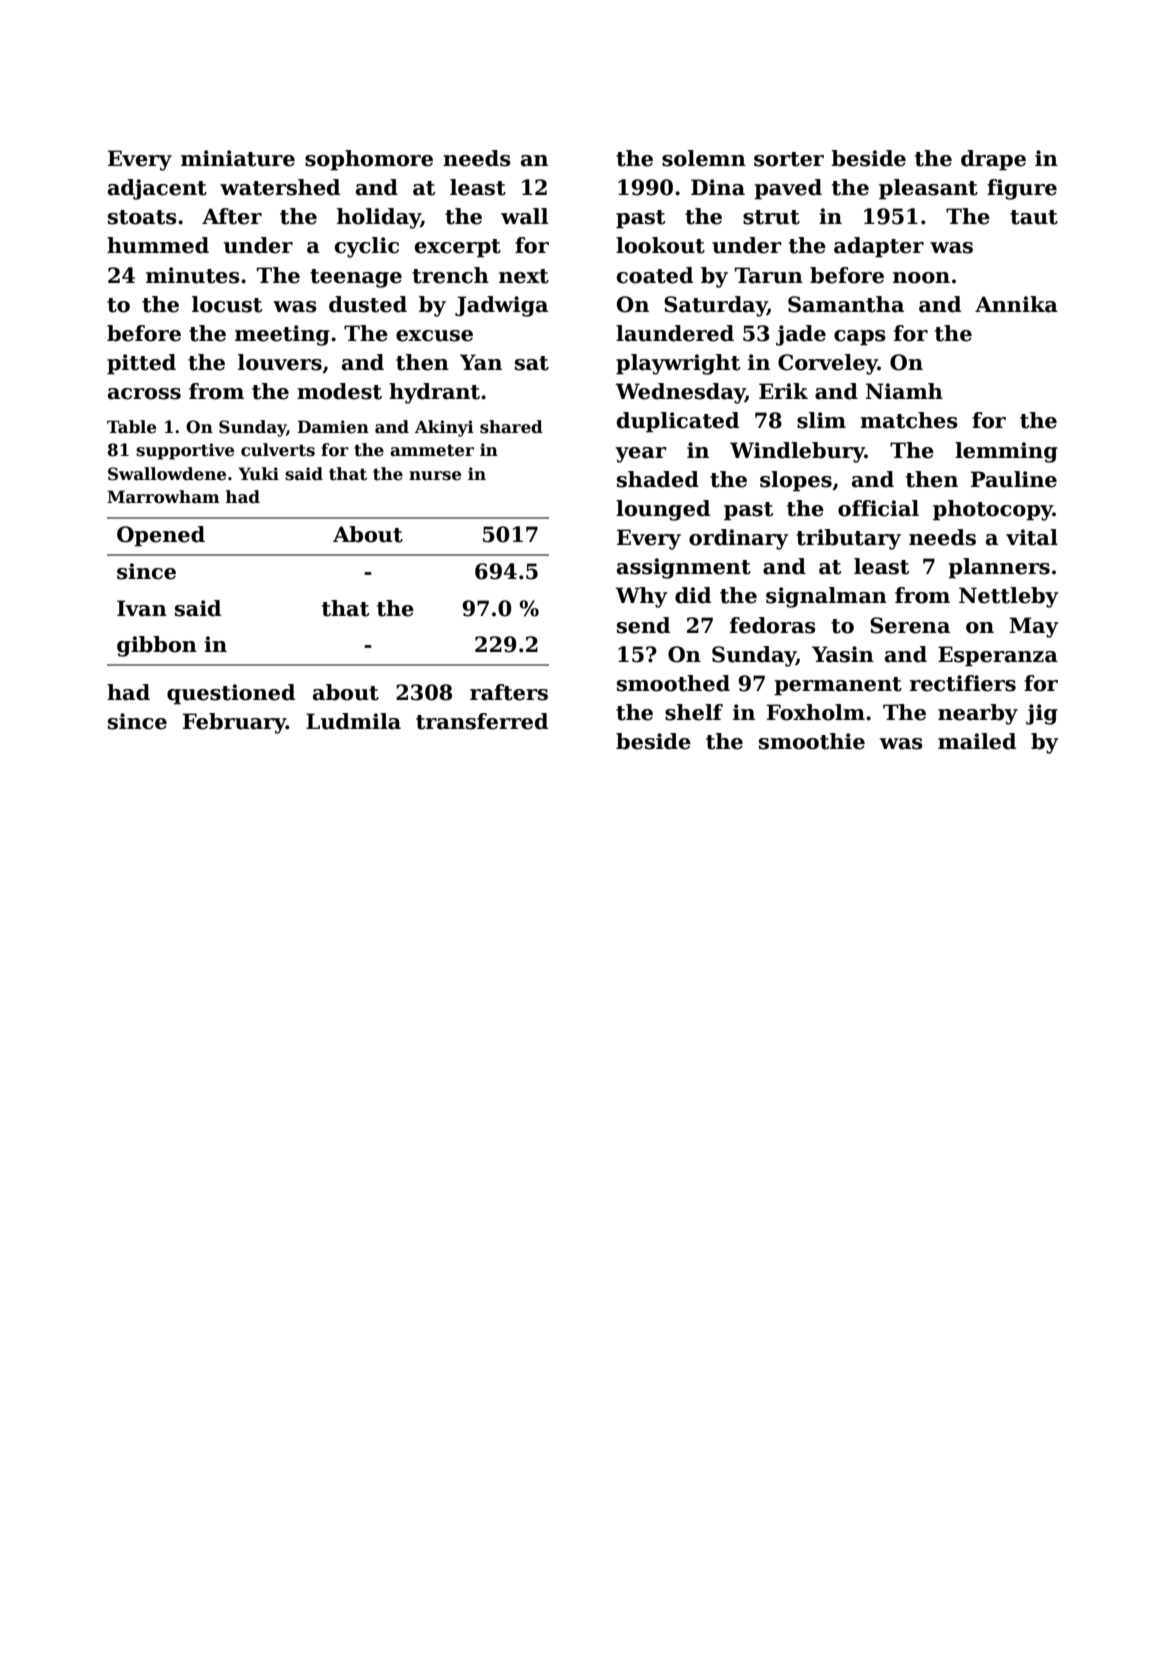  What do you see at coordinates (234, 723) in the screenshot?
I see `February` at bounding box center [234, 723].
